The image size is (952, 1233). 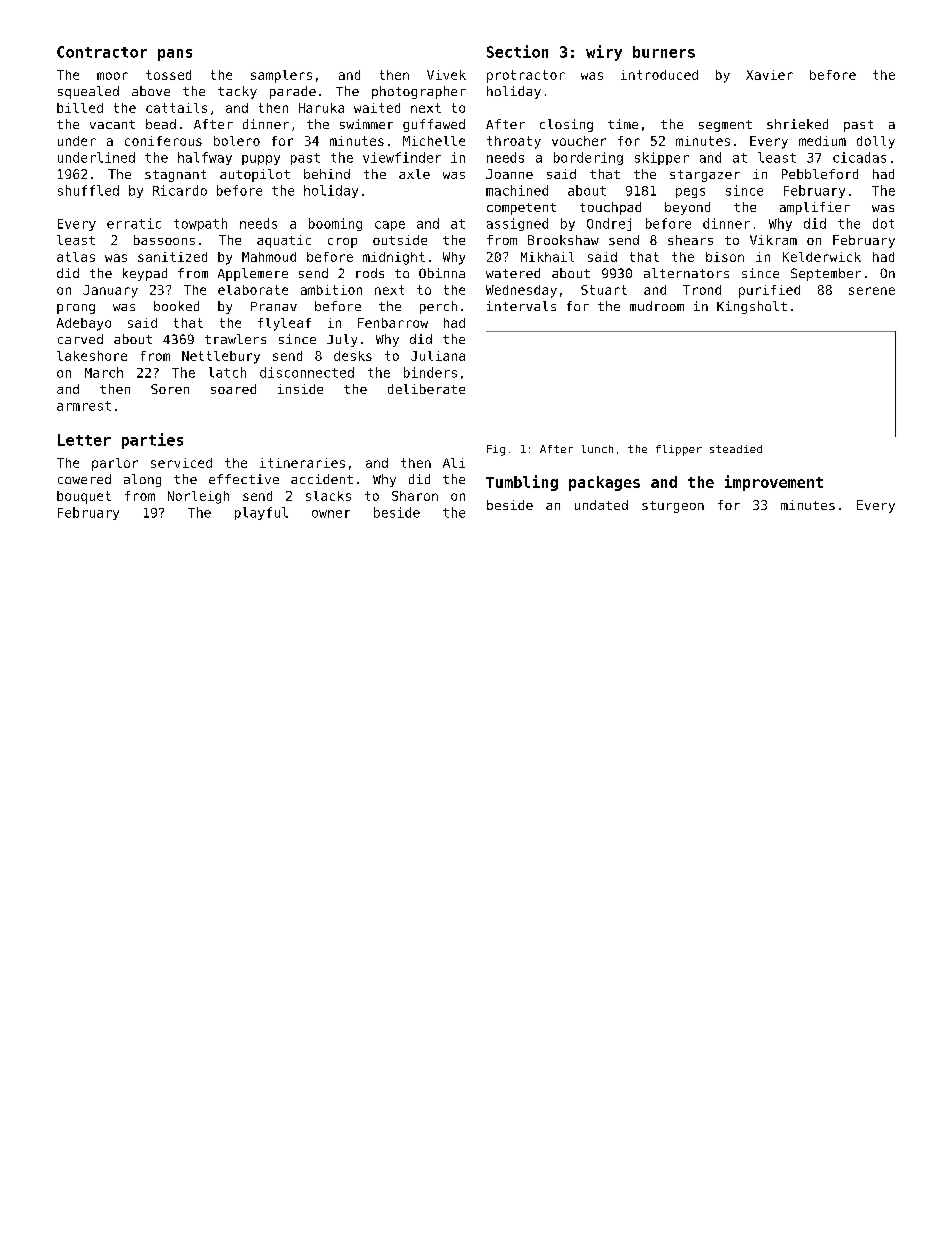 I want to click on trawlers, so click(x=235, y=339).
